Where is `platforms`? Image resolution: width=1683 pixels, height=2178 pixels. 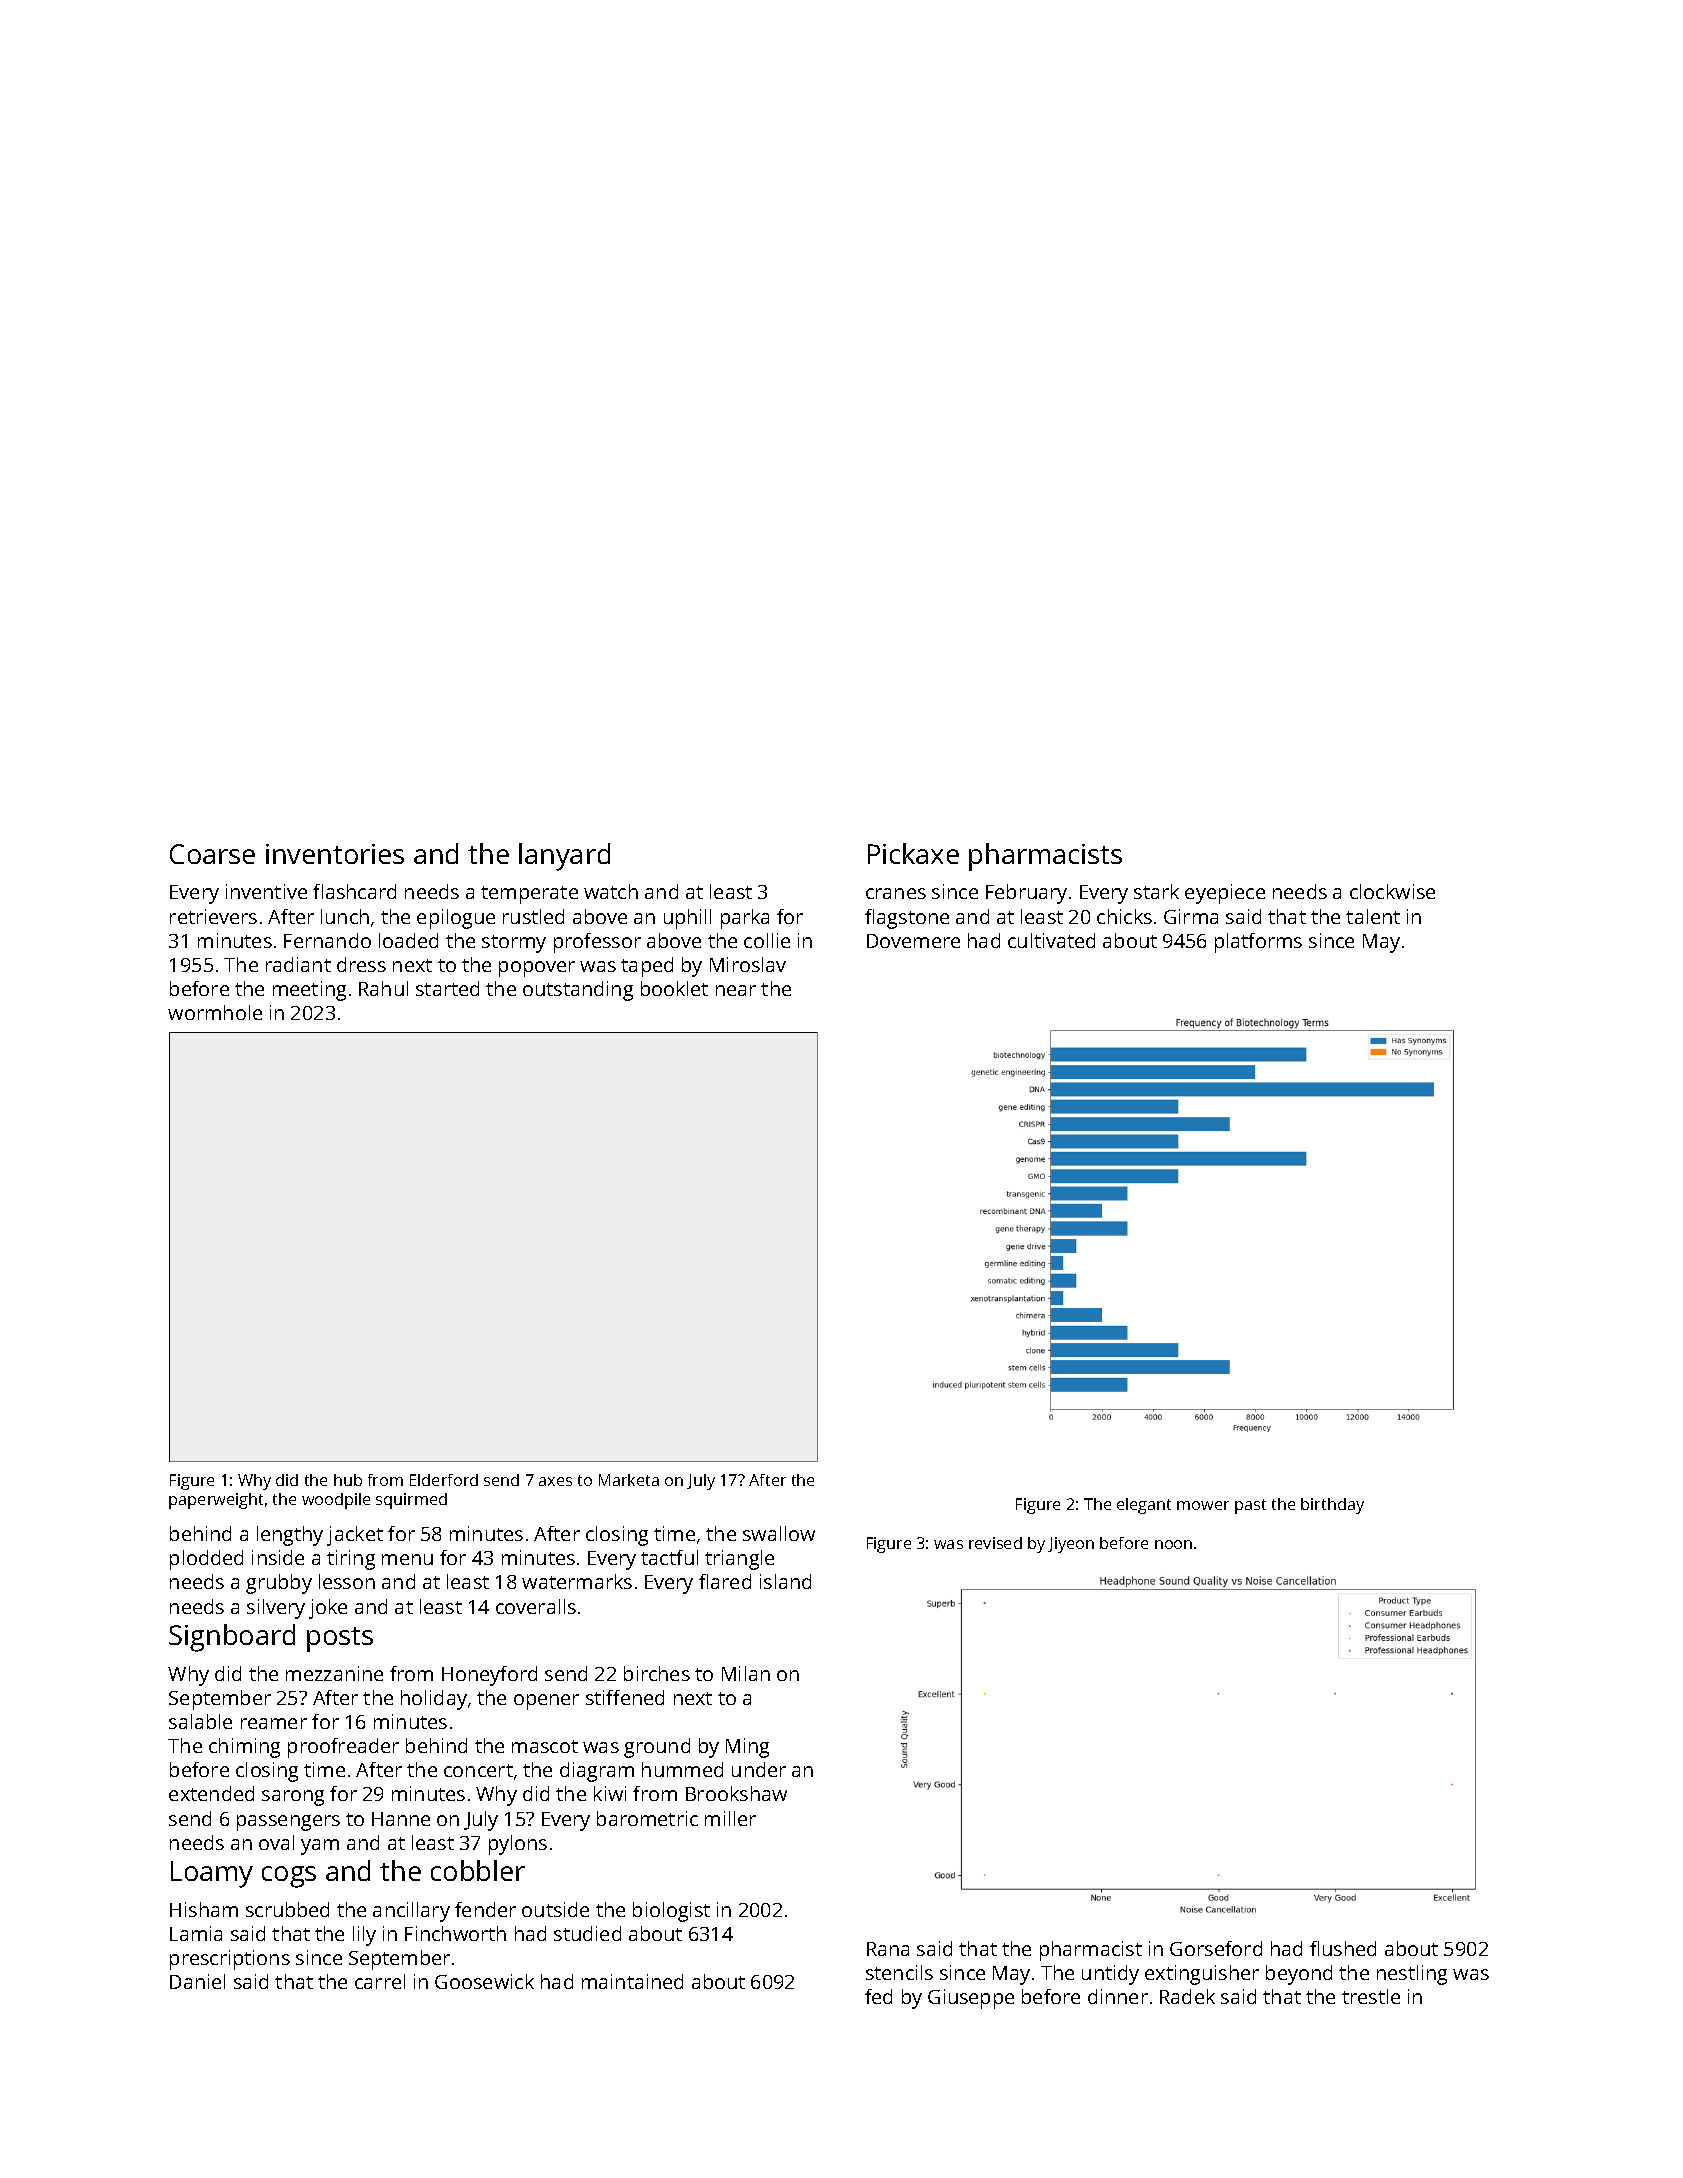 platforms is located at coordinates (1258, 943).
